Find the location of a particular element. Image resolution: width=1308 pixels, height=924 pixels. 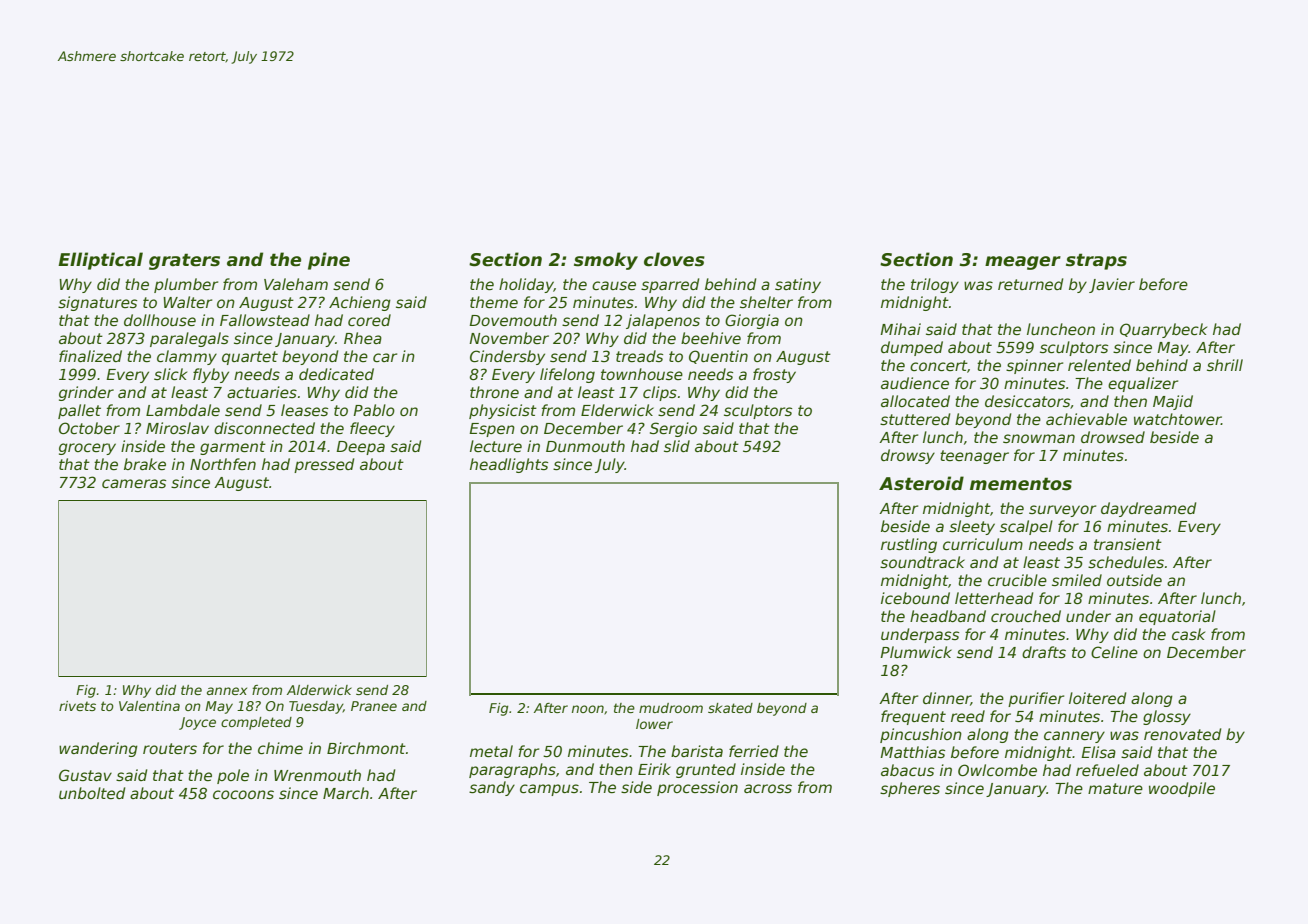

skated is located at coordinates (730, 708).
